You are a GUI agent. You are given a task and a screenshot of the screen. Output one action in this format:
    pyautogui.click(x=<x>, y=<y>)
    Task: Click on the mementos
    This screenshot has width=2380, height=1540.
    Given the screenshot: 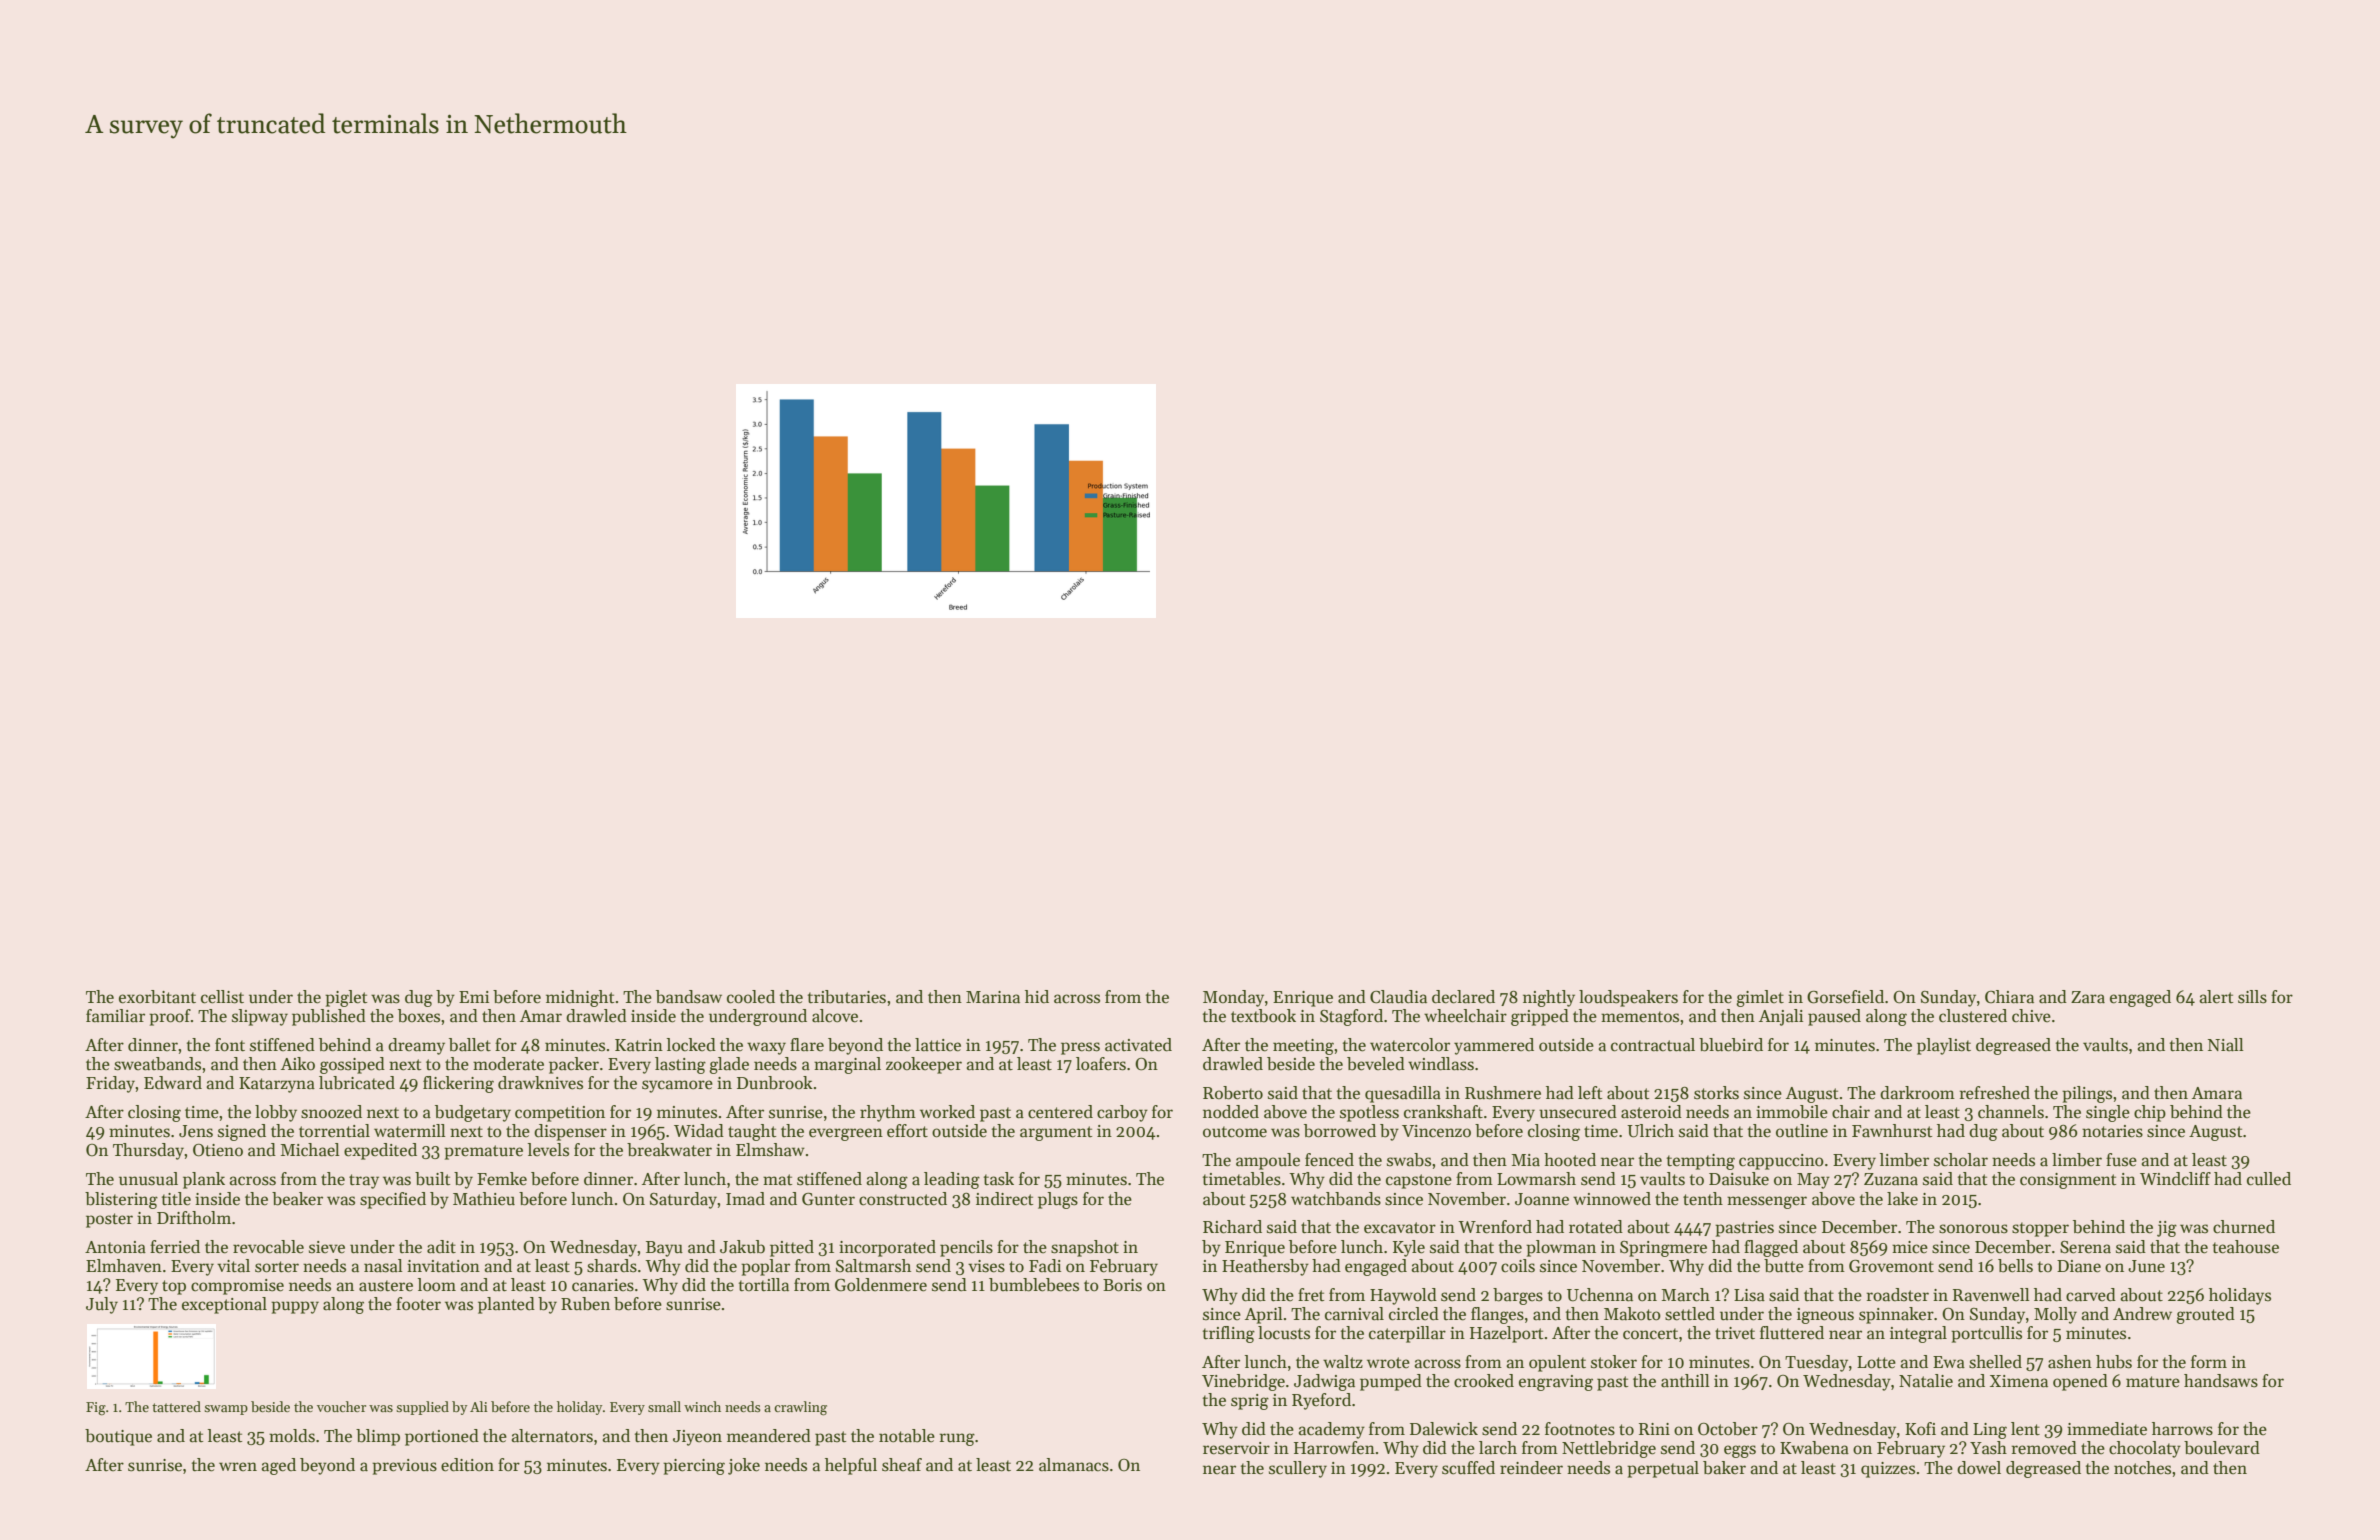 What is the action you would take?
    pyautogui.click(x=1640, y=1017)
